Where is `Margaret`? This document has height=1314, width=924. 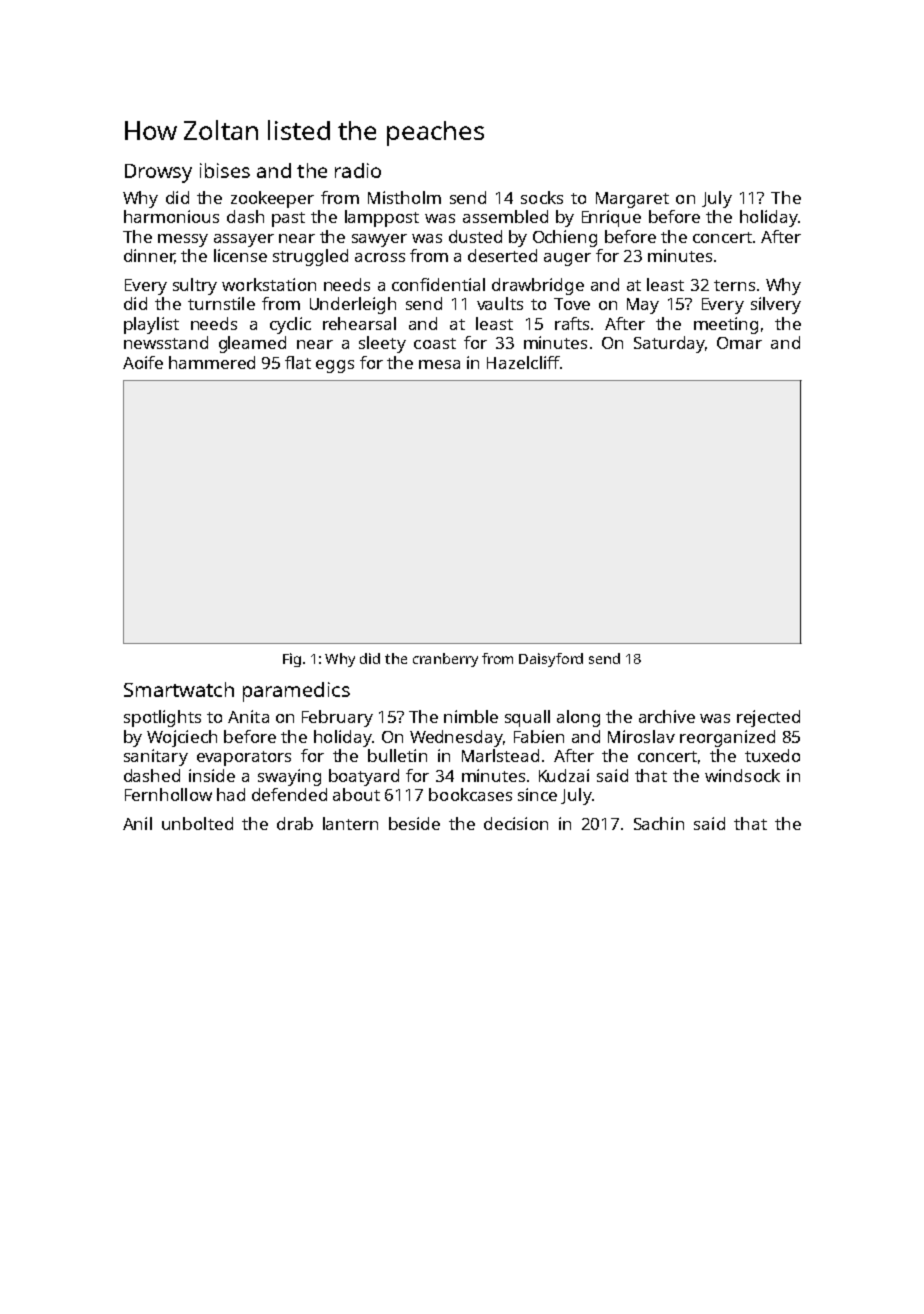
Margaret is located at coordinates (632, 200).
